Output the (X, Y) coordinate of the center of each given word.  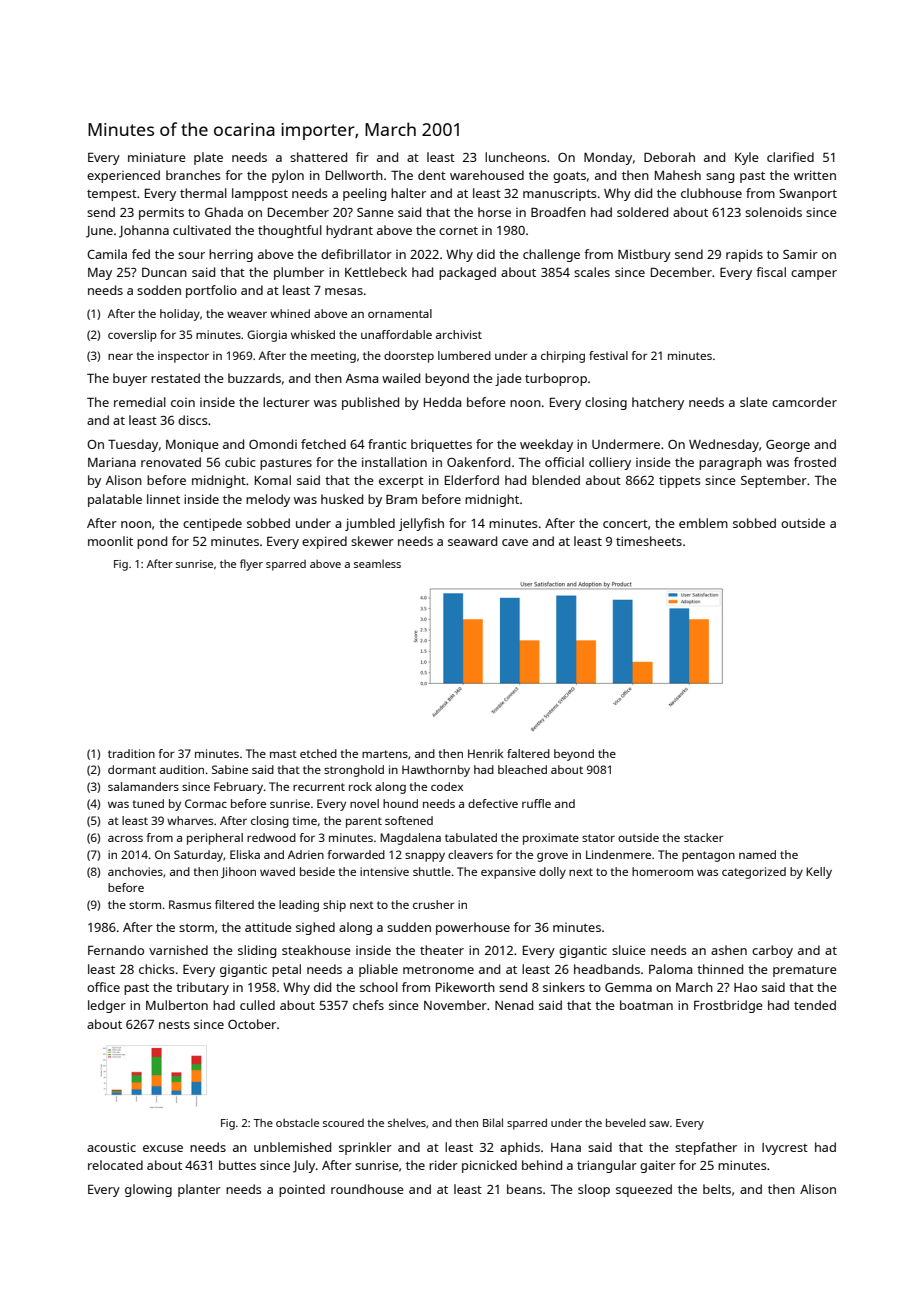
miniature (157, 157)
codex (447, 786)
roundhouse (367, 1189)
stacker (703, 837)
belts (717, 1189)
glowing (148, 1190)
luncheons (516, 157)
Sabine (230, 769)
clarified (790, 157)
